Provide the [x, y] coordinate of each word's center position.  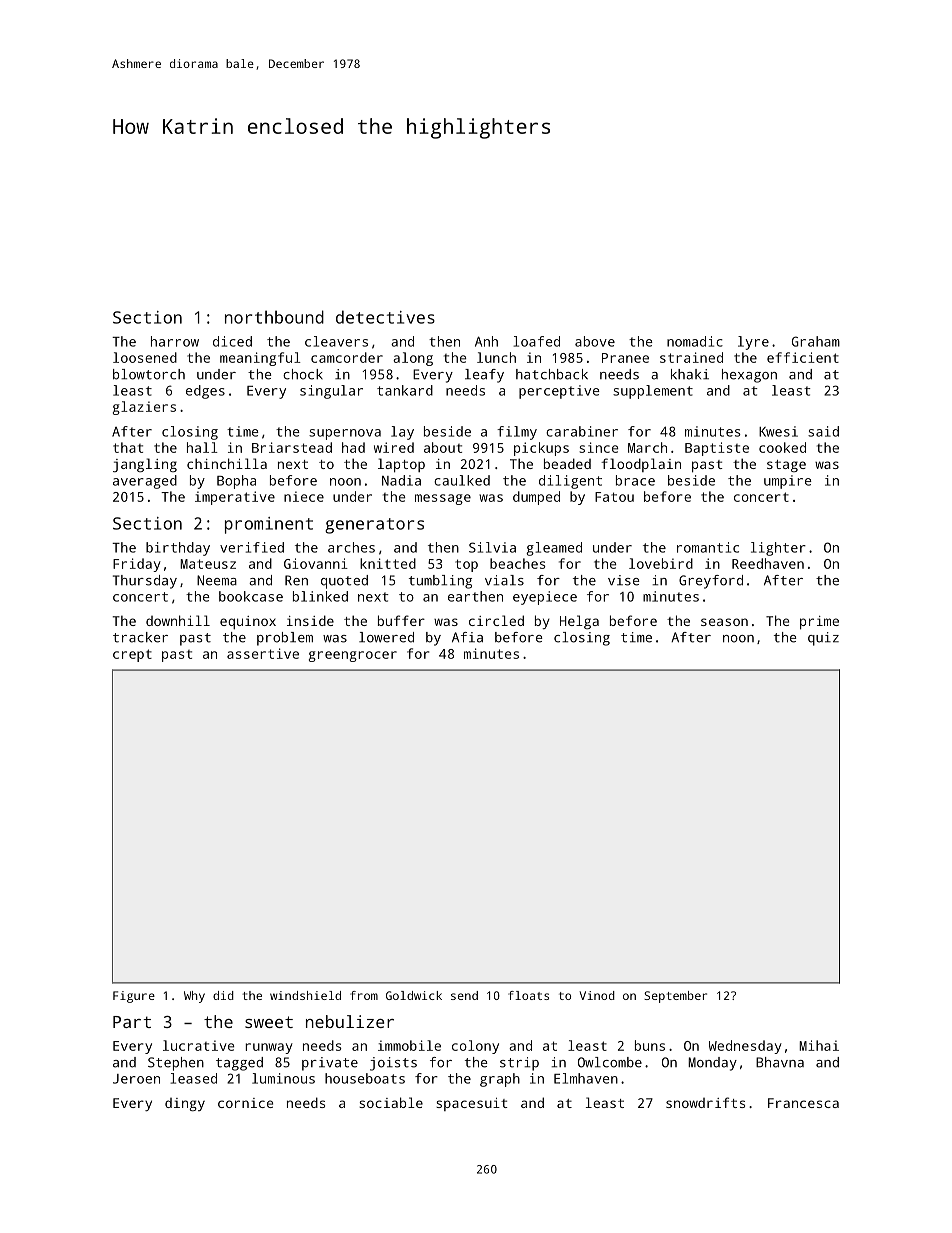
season [724, 622]
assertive [263, 653]
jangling [145, 465]
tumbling [440, 582]
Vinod [597, 995]
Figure [134, 997]
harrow [175, 341]
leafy [484, 376]
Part [132, 1022]
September [675, 997]
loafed [536, 341]
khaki [690, 374]
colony [475, 1047]
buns [650, 1045]
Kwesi [778, 431]
